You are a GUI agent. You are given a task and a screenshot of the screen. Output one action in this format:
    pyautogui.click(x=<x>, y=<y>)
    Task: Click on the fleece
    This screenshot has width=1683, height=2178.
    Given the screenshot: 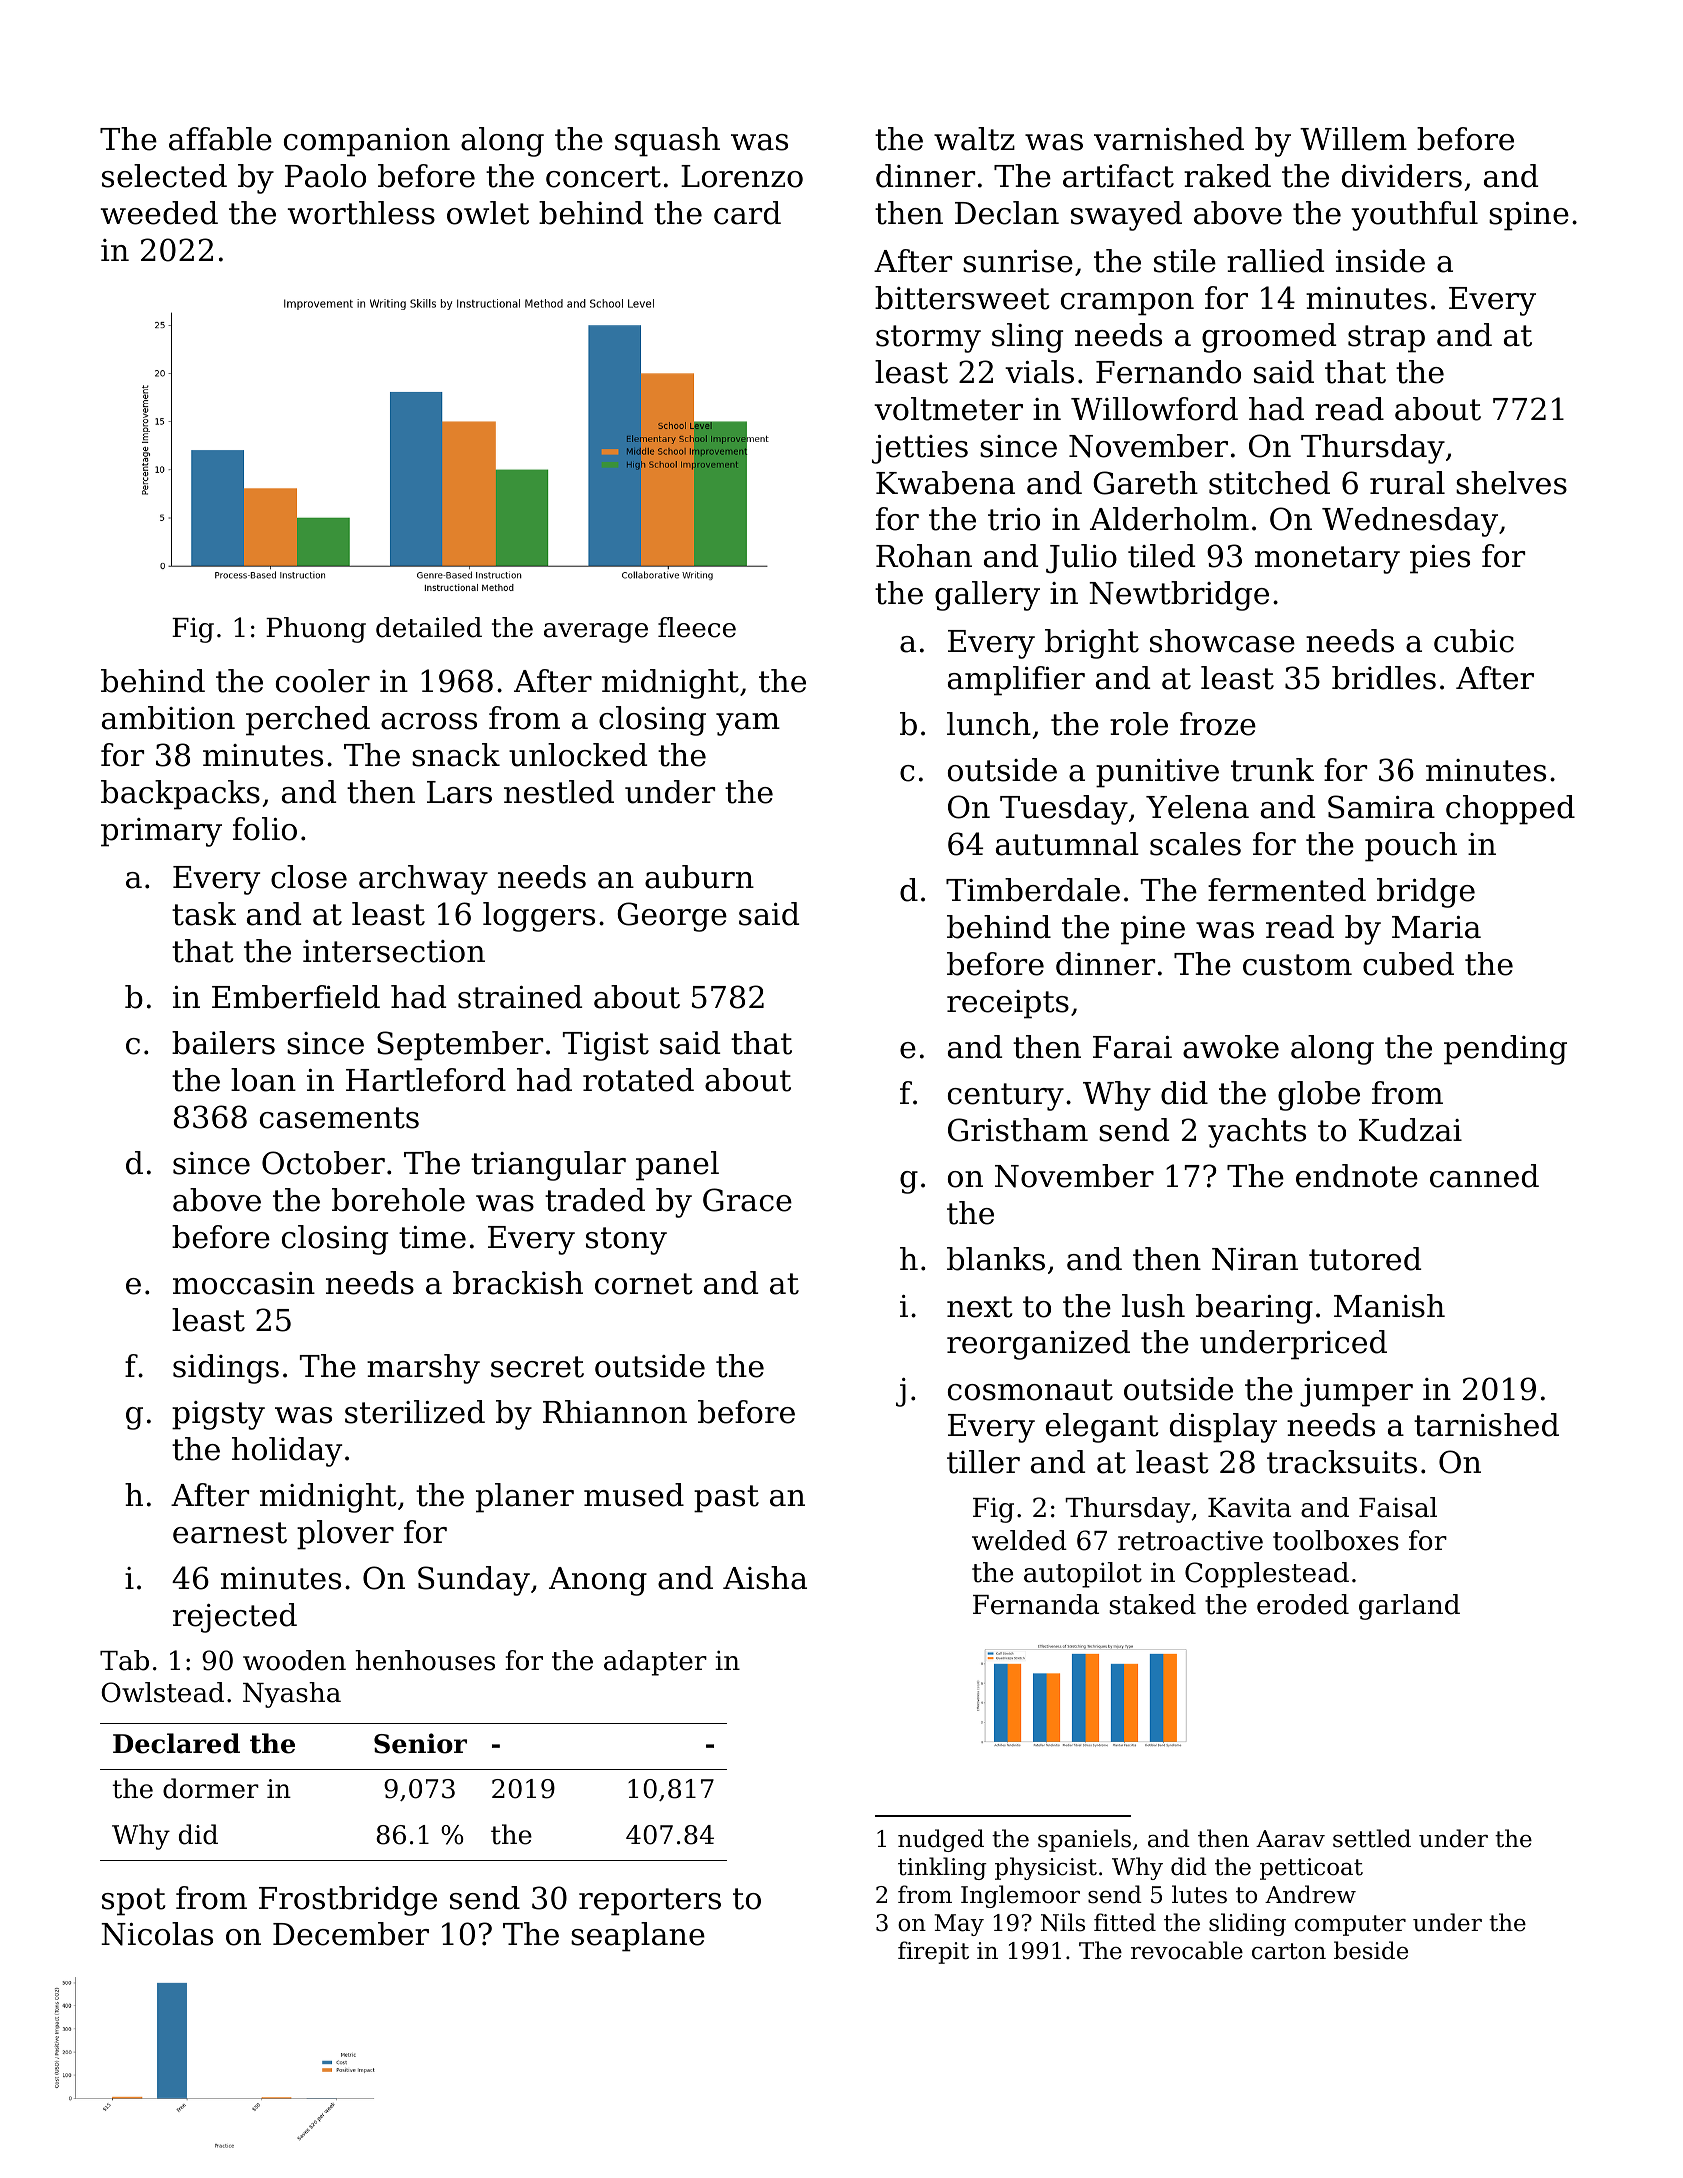 What is the action you would take?
    pyautogui.click(x=697, y=627)
